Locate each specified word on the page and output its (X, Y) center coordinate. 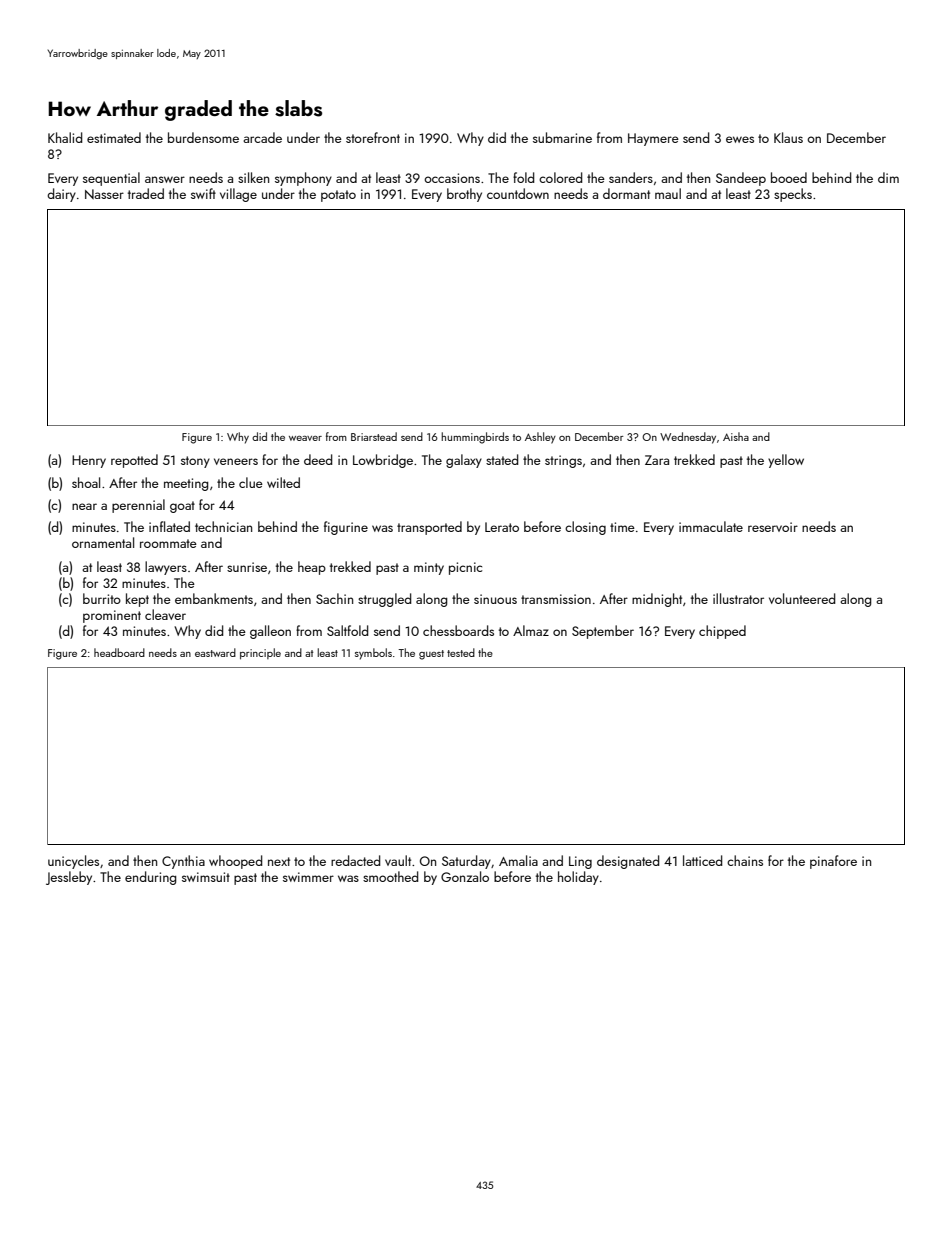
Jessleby (69, 878)
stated (502, 459)
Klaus (788, 137)
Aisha (736, 436)
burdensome (203, 137)
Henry (89, 461)
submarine (562, 137)
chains (745, 860)
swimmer (308, 877)
